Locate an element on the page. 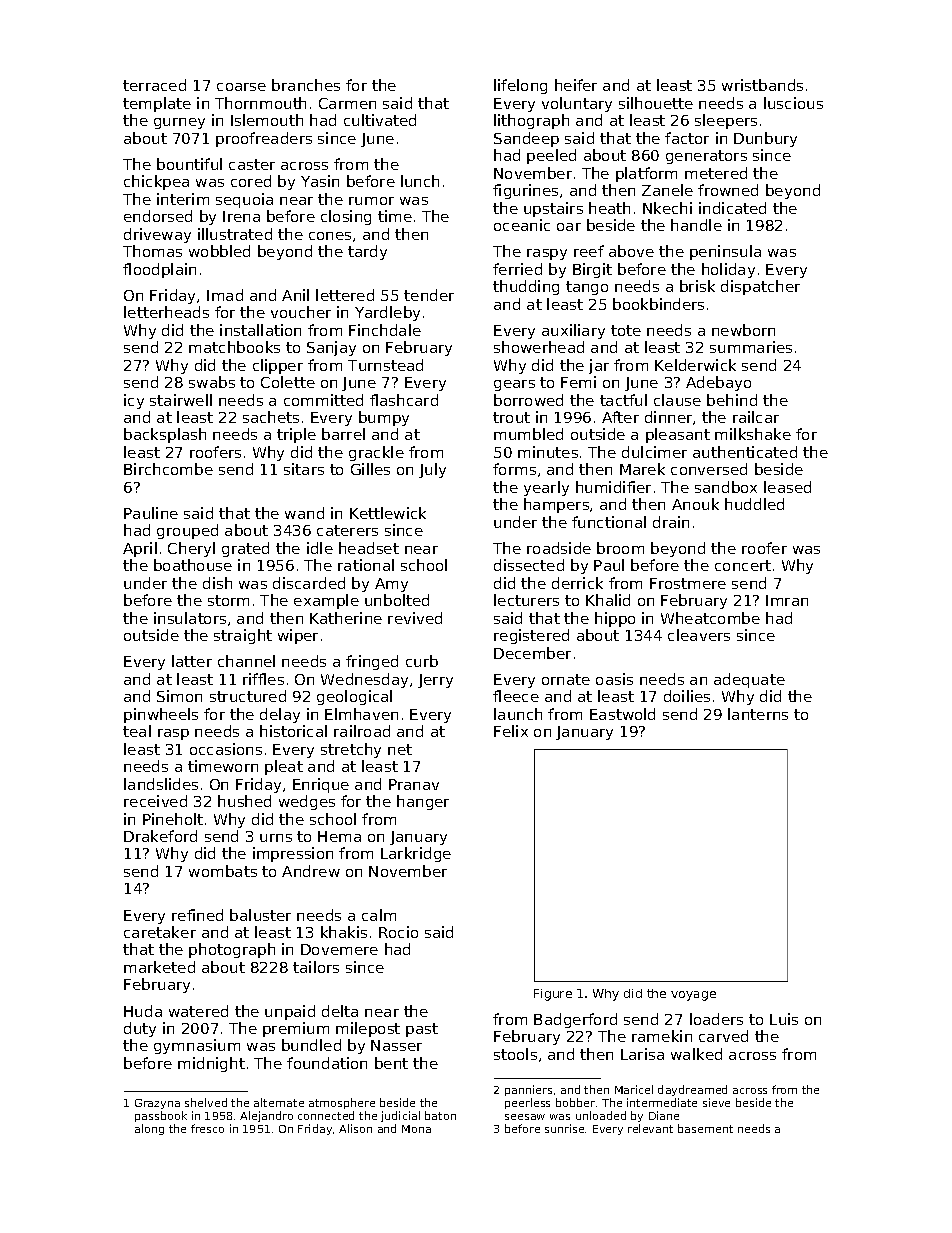 The width and height of the document is (952, 1233). hanger is located at coordinates (423, 802).
